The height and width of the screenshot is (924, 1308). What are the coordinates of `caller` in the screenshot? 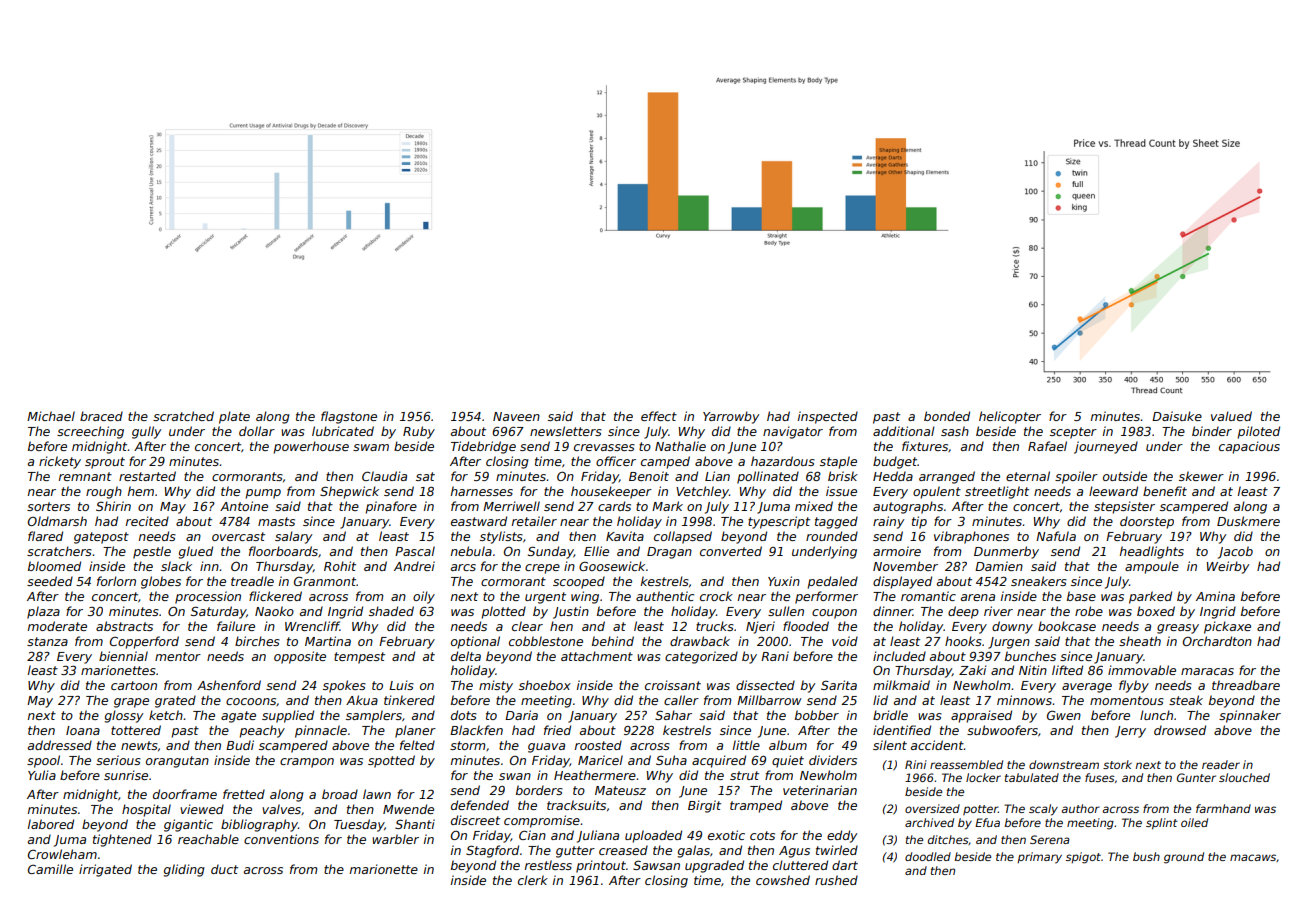 It's located at (681, 700).
